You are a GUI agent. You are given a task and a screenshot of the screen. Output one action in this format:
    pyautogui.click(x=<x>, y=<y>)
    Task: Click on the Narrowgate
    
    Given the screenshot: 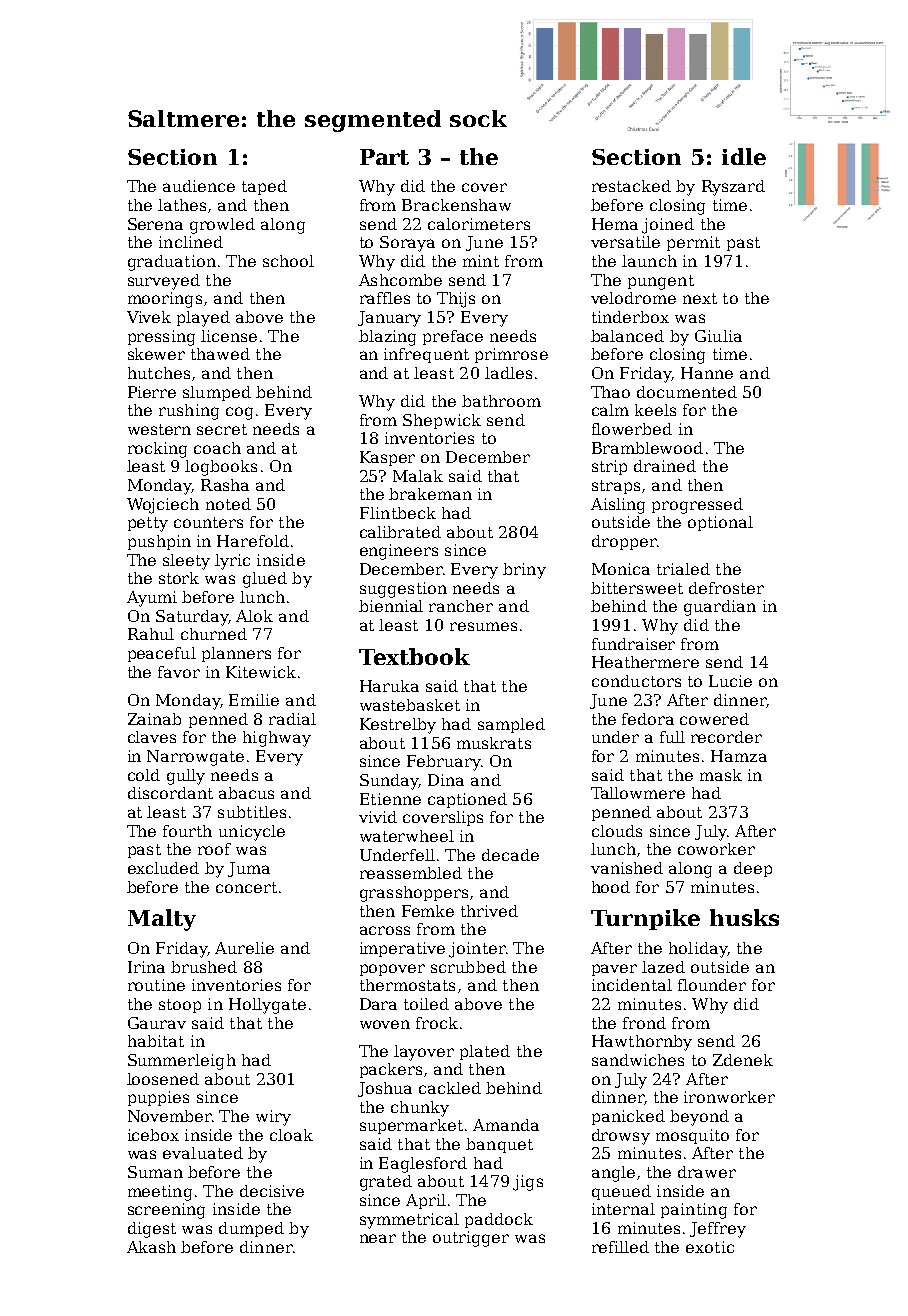 What is the action you would take?
    pyautogui.click(x=195, y=758)
